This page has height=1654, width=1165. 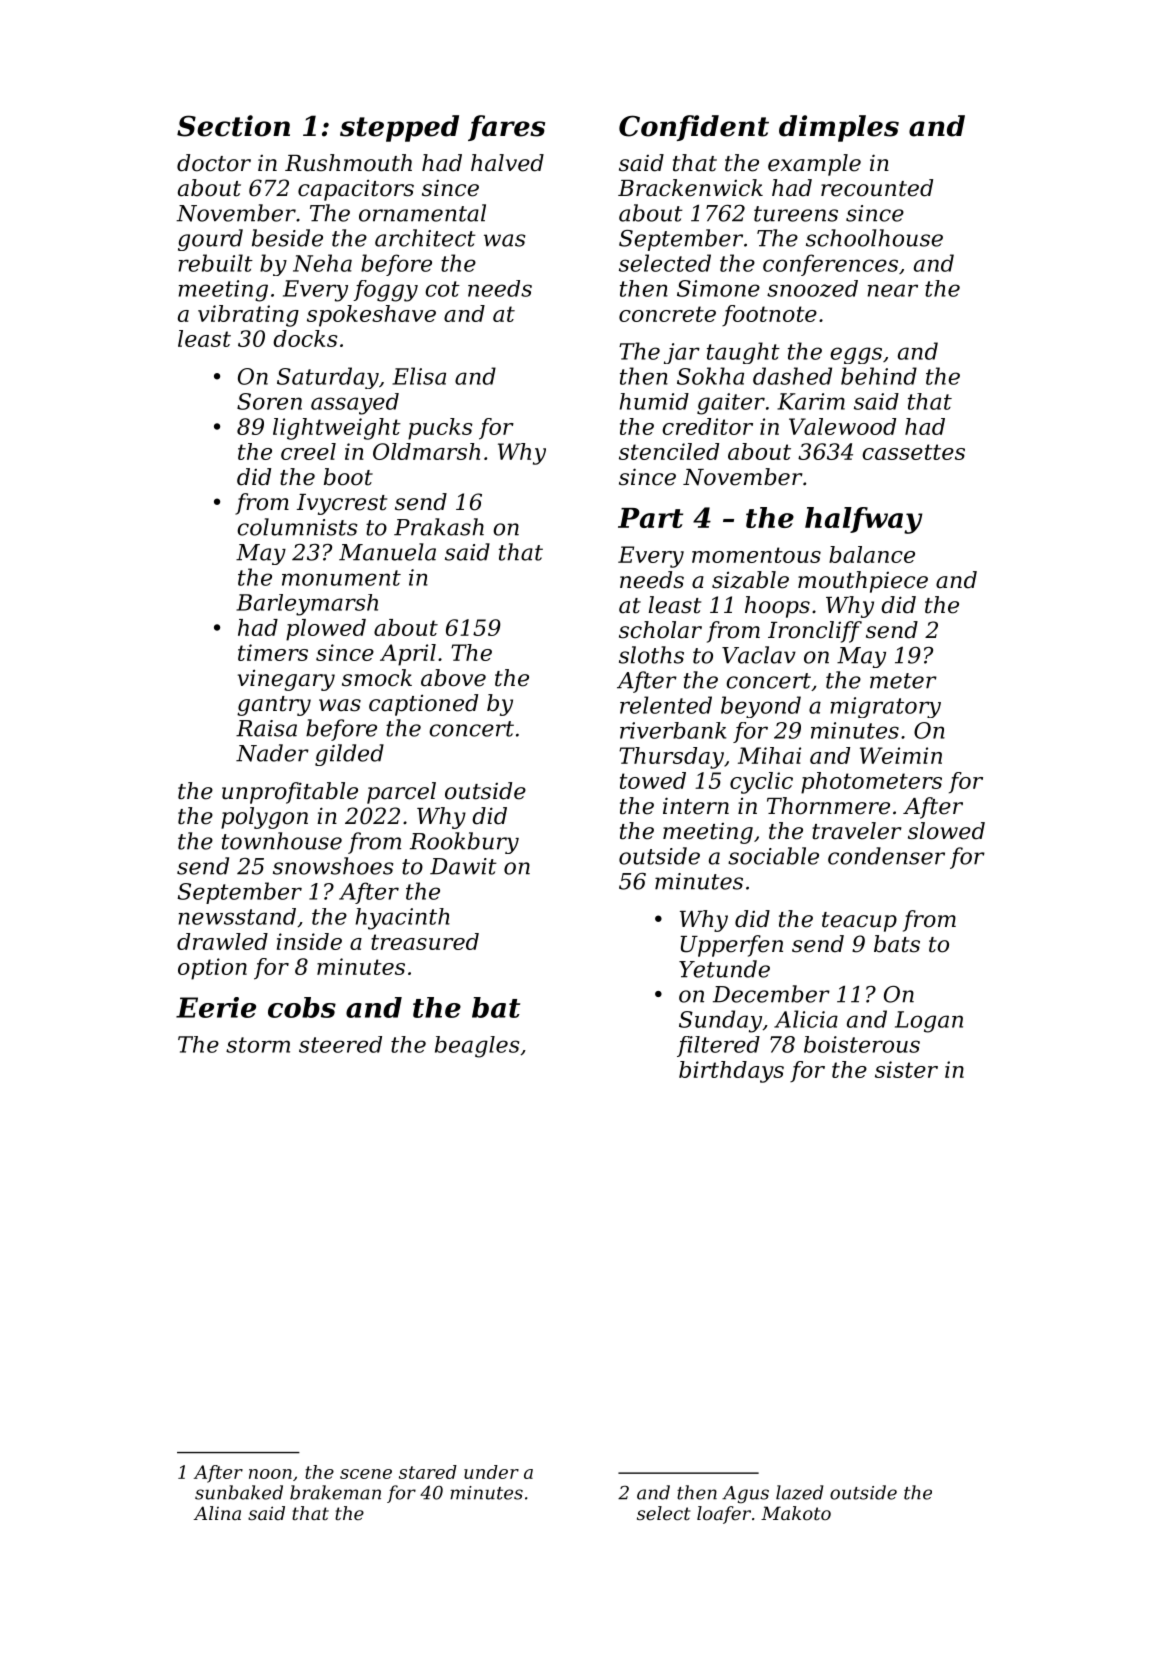 What do you see at coordinates (724, 1515) in the page?
I see `loafer` at bounding box center [724, 1515].
